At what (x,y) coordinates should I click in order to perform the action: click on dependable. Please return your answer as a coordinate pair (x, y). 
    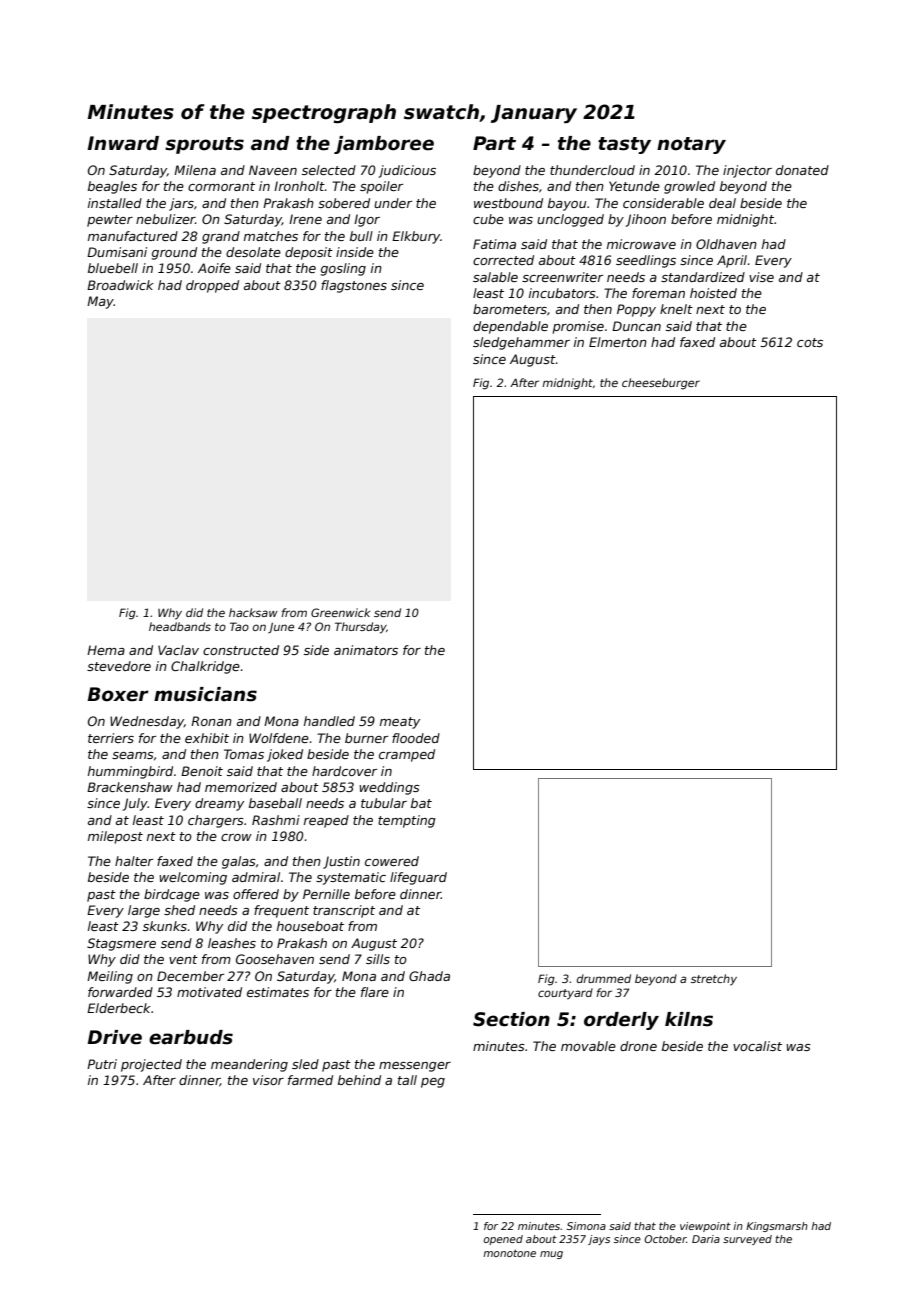
    Looking at the image, I should click on (510, 327).
